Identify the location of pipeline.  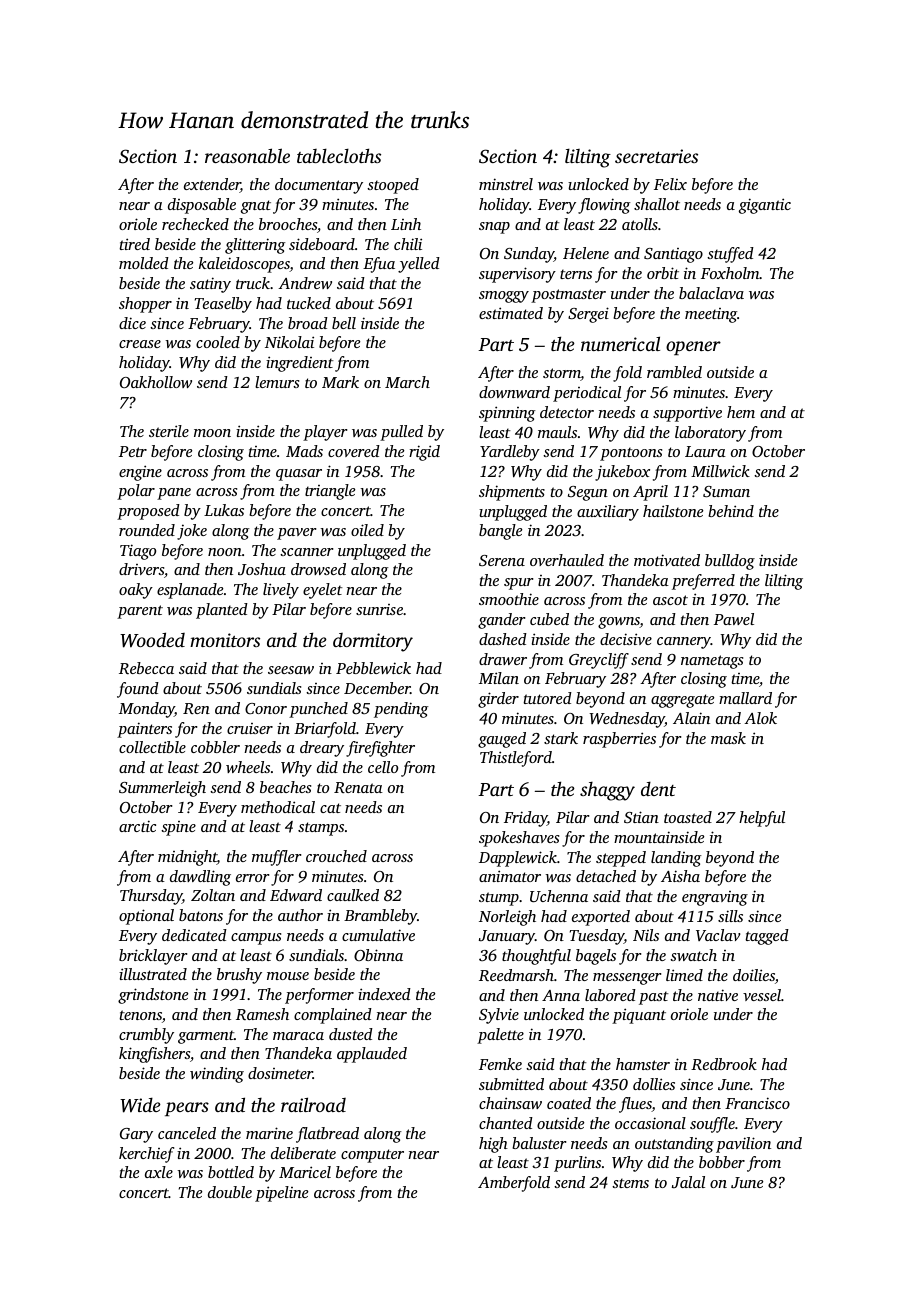
(281, 1194).
